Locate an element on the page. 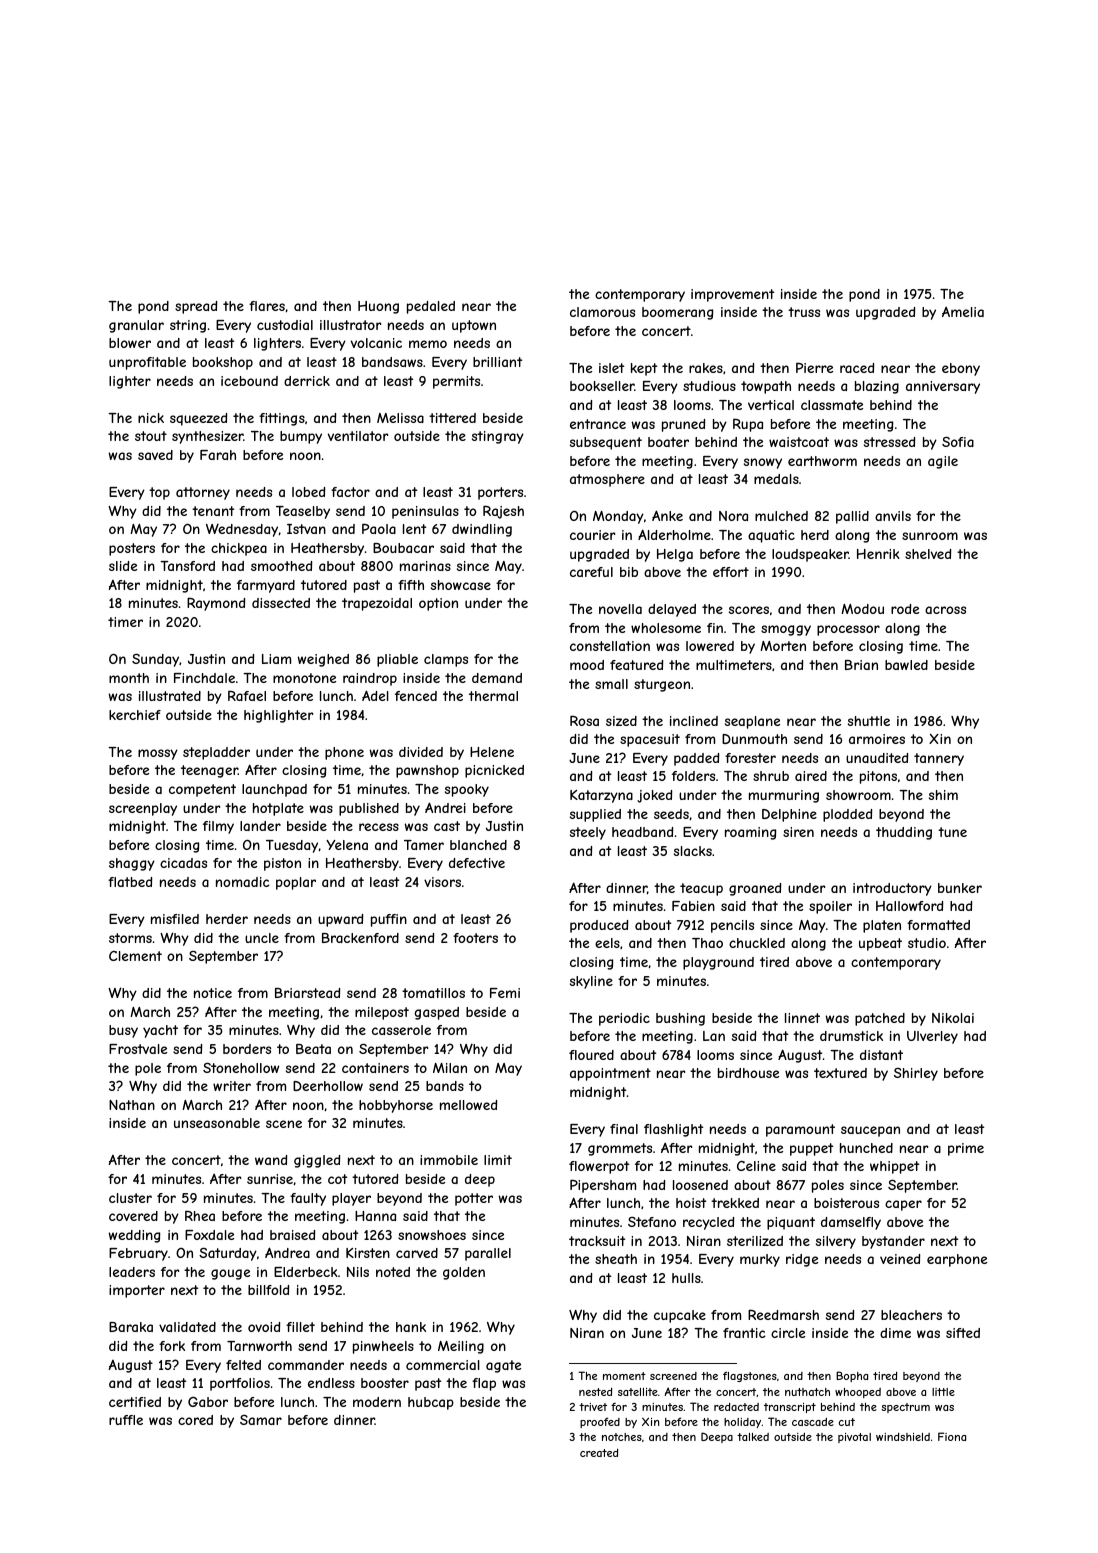  ruffle is located at coordinates (126, 1420).
